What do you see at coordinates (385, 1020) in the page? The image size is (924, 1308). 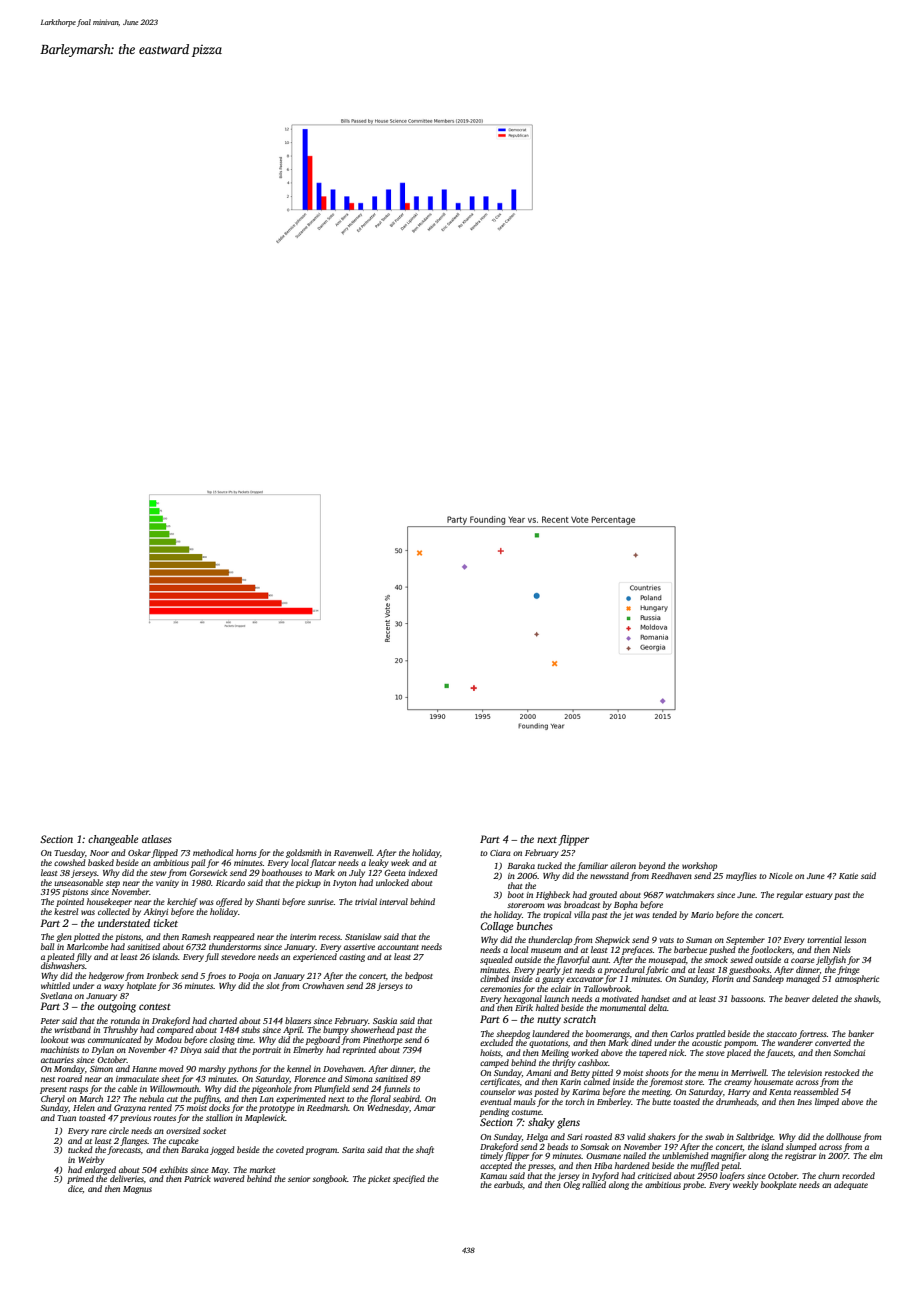 I see `Saskia` at bounding box center [385, 1020].
